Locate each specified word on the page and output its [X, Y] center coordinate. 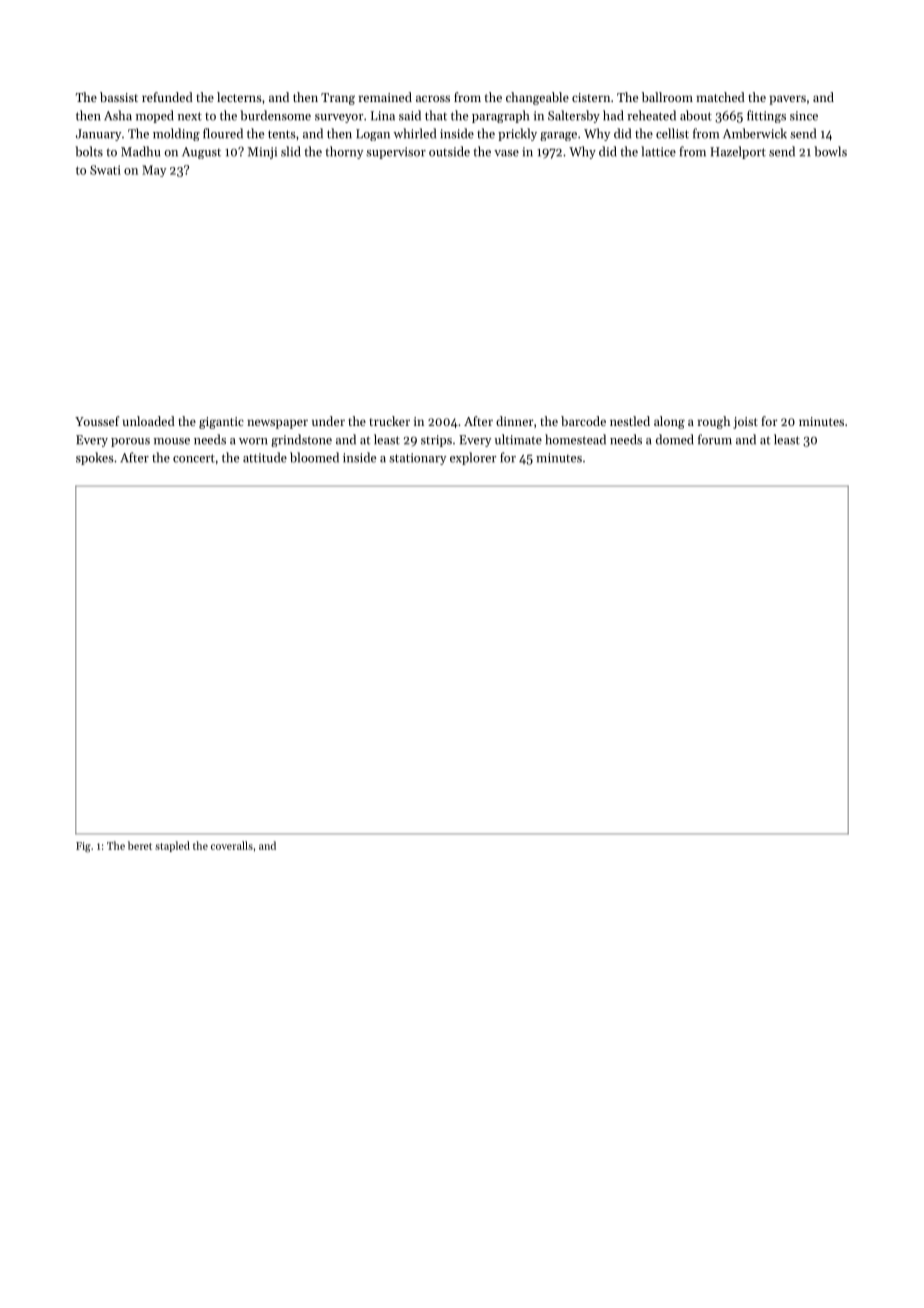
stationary [417, 459]
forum [715, 439]
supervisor [396, 153]
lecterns [239, 97]
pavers [787, 100]
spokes [95, 458]
